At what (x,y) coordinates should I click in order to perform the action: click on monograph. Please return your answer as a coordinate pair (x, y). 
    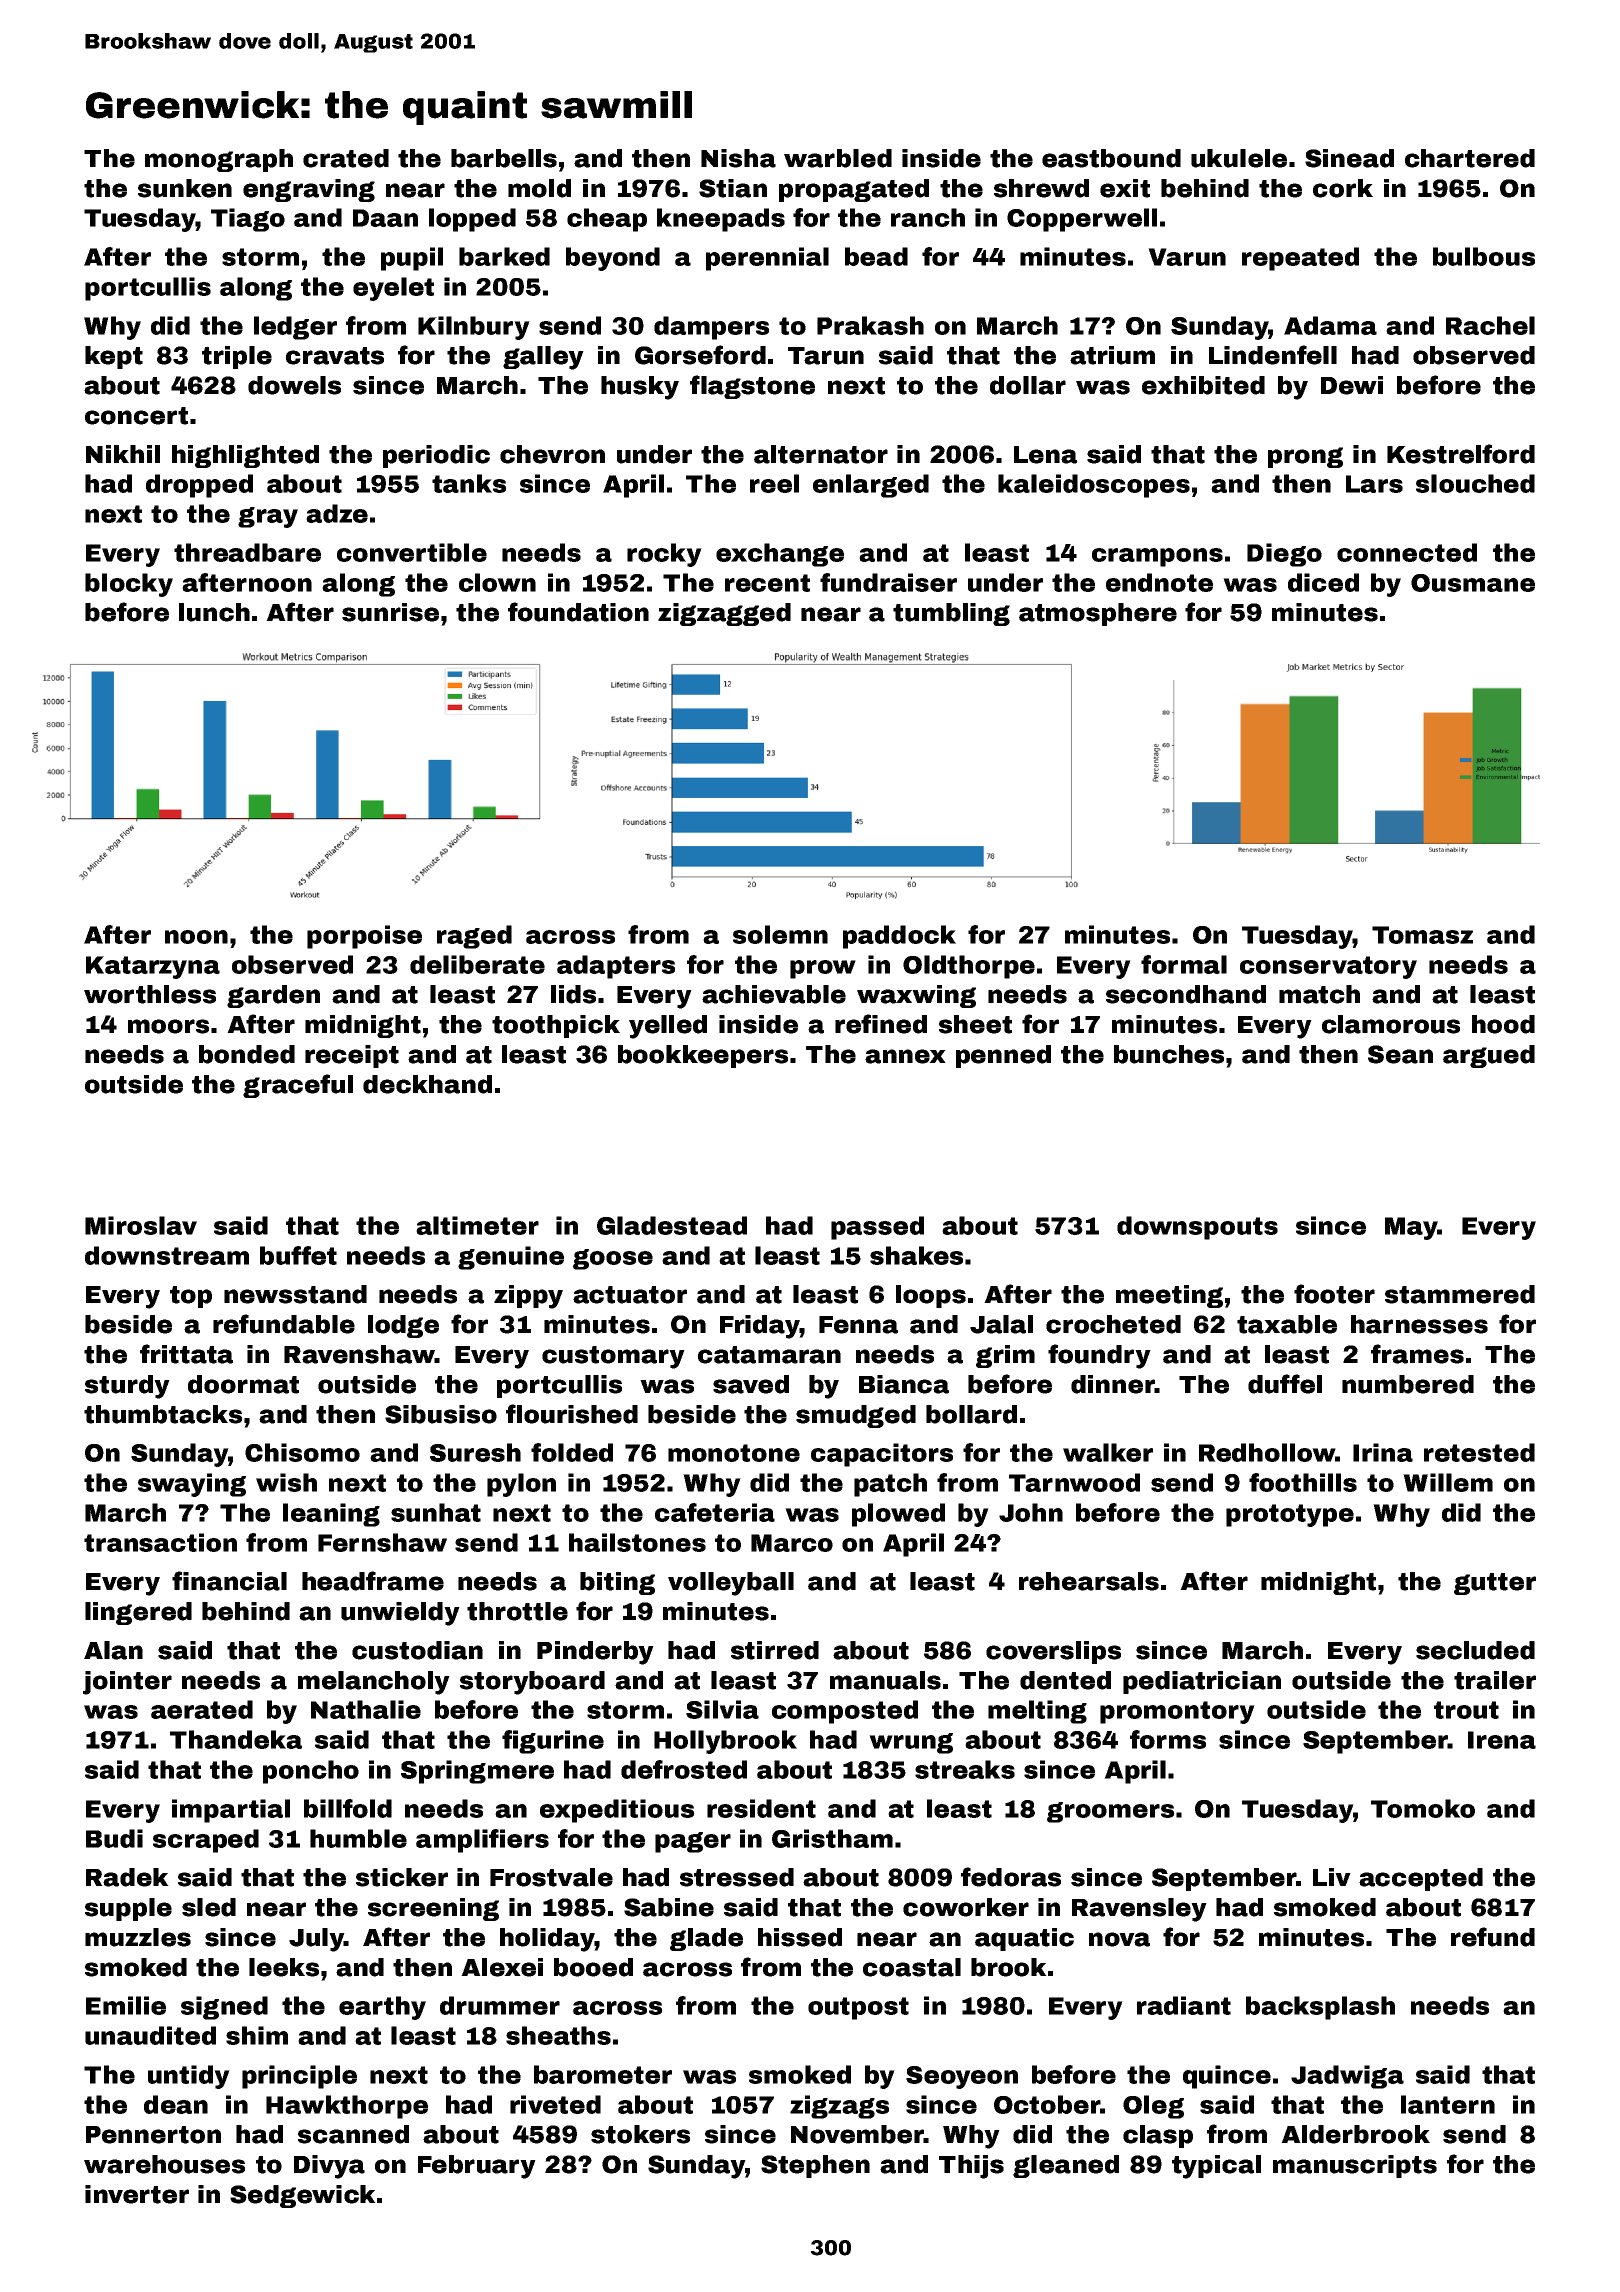
    Looking at the image, I should click on (219, 160).
